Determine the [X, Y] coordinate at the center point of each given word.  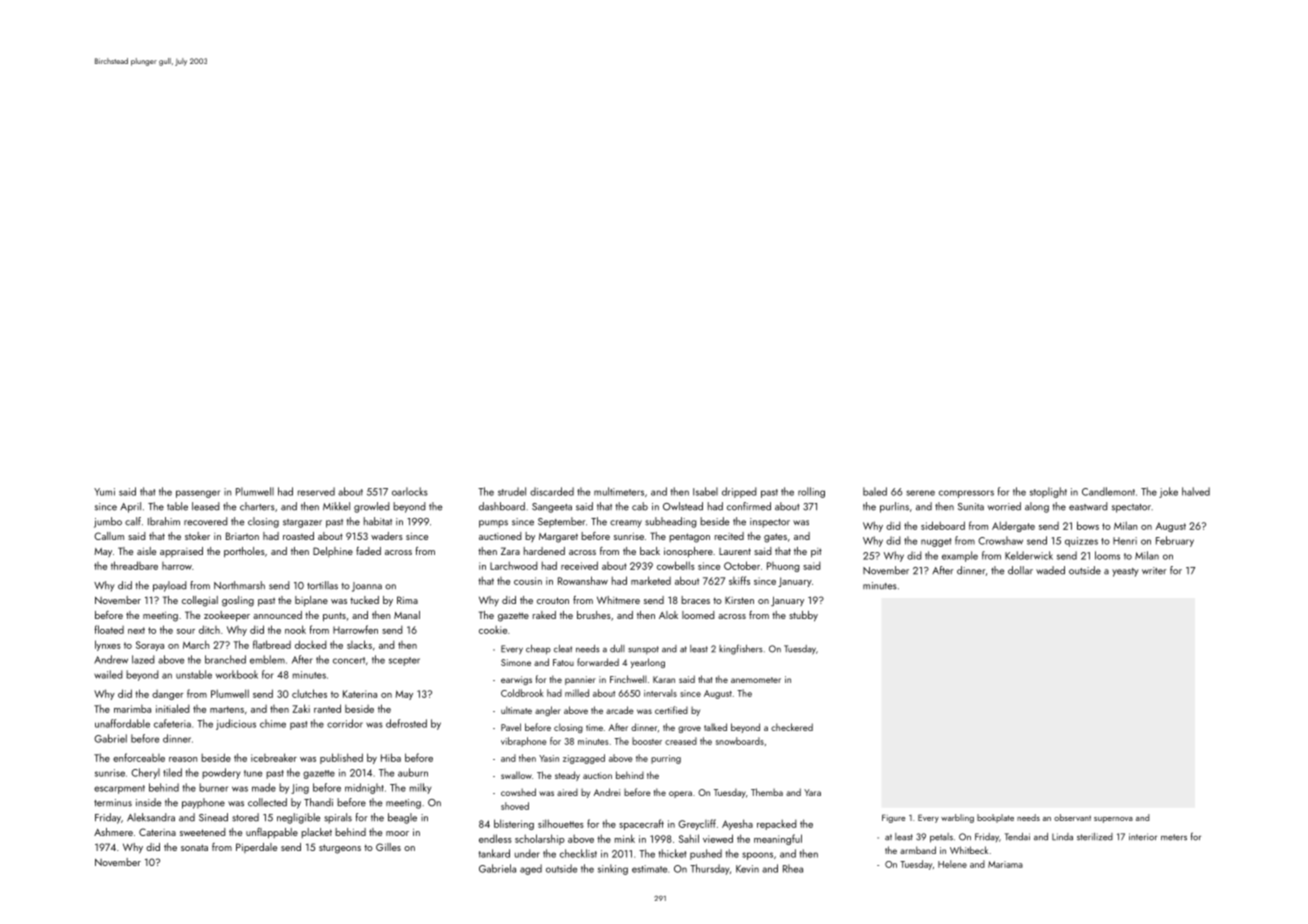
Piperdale [256, 848]
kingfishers [740, 649]
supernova [1113, 820]
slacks [359, 644]
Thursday [709, 869]
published [341, 758]
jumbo [108, 522]
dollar [1020, 570]
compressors [966, 494]
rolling [811, 492]
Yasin [549, 758]
